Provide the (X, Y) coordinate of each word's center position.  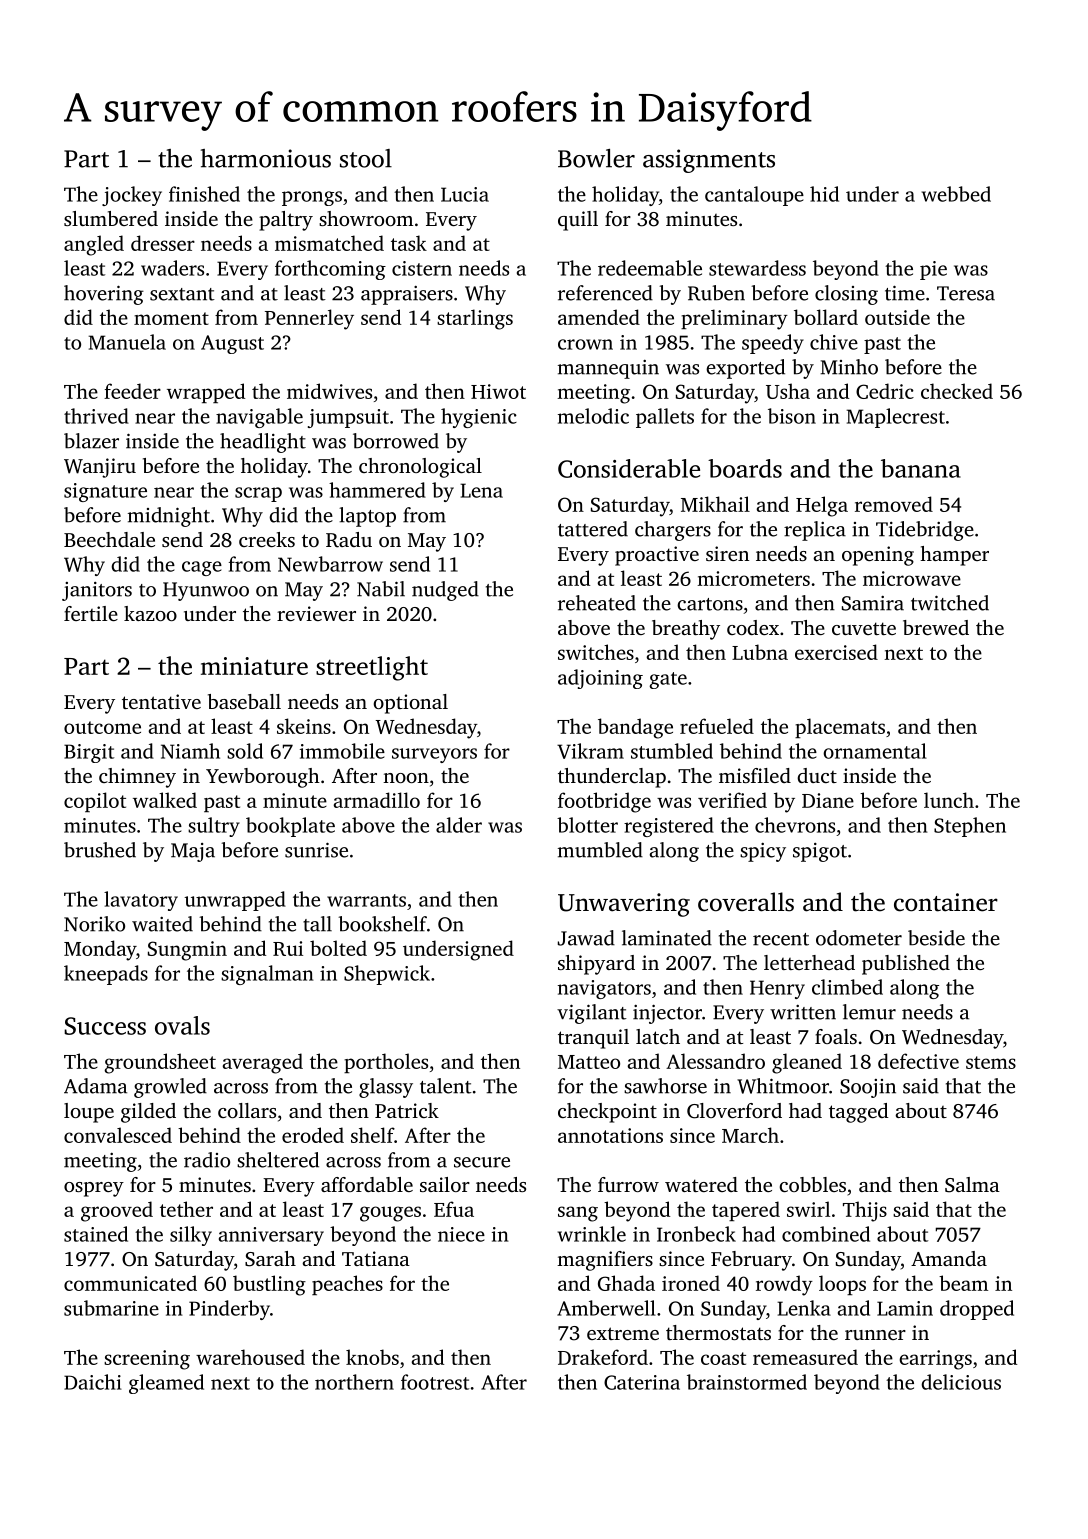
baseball (244, 701)
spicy (763, 852)
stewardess (757, 268)
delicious (961, 1382)
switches (596, 652)
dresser (163, 243)
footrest (435, 1382)
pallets (665, 418)
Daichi (93, 1382)
